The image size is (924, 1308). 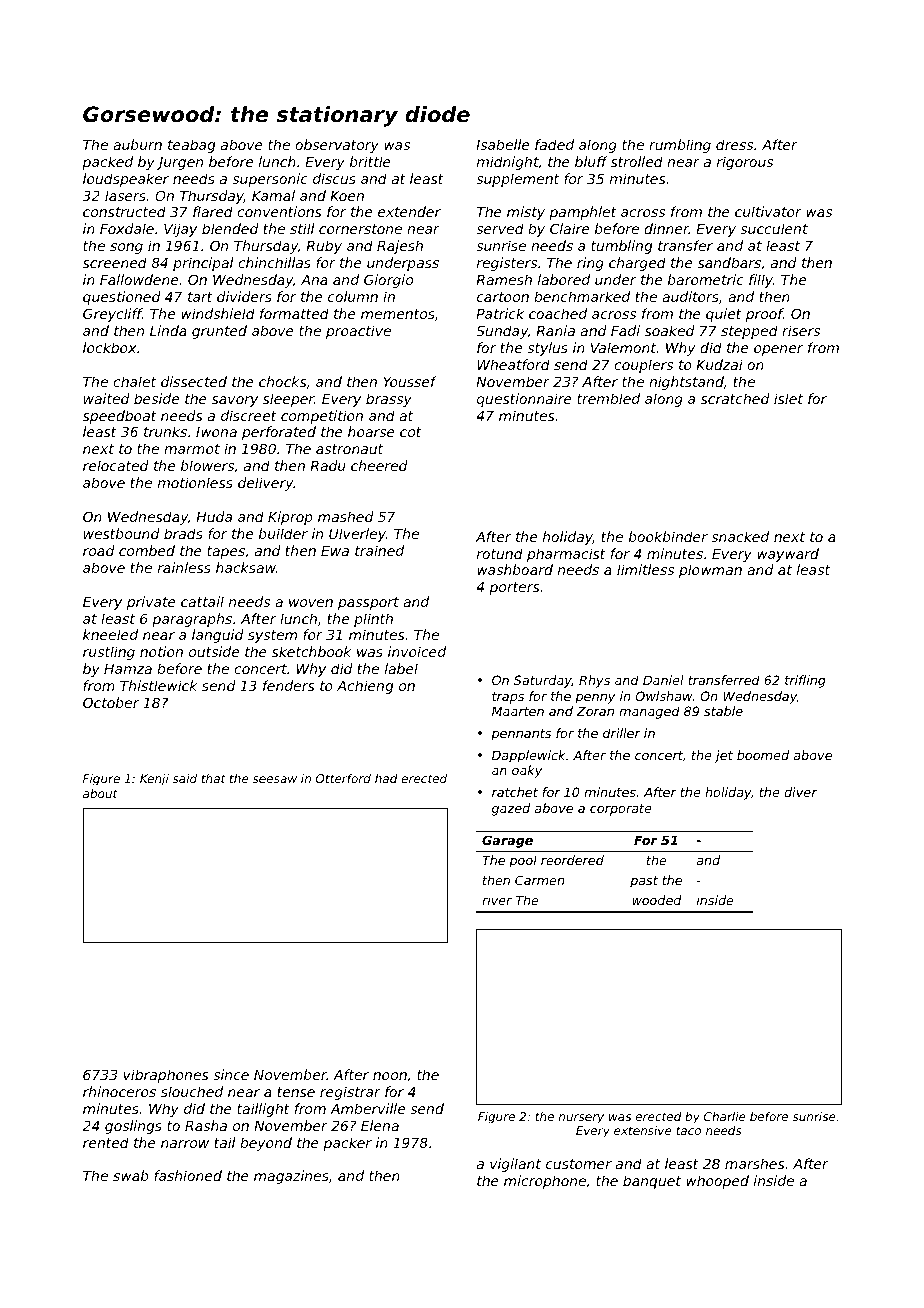 I want to click on noon, so click(x=390, y=1076).
